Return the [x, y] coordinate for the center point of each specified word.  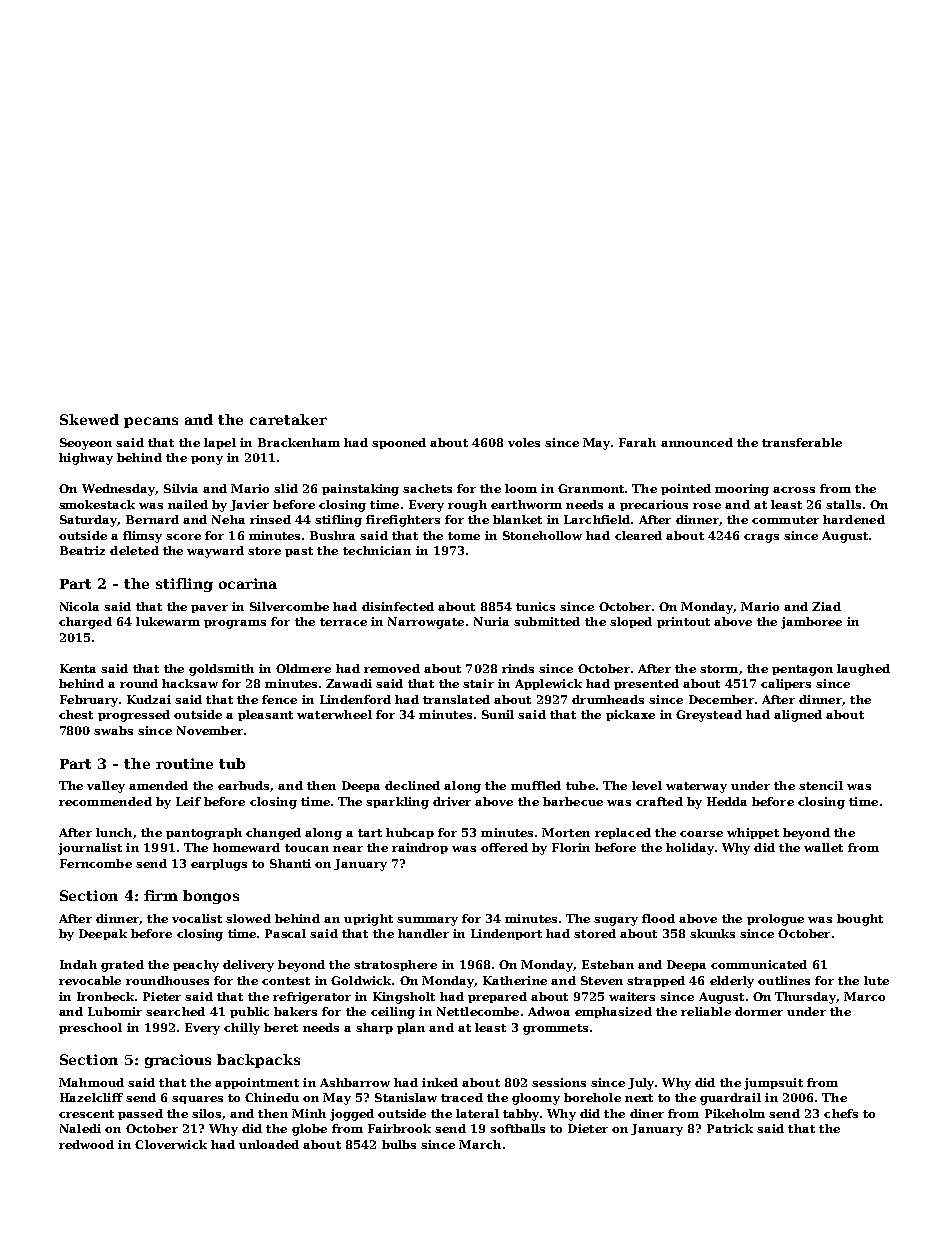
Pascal [285, 933]
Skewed [89, 419]
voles [524, 442]
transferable [802, 442]
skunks [712, 933]
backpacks [258, 1061]
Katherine [515, 980]
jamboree [811, 623]
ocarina [248, 583]
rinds [518, 668]
